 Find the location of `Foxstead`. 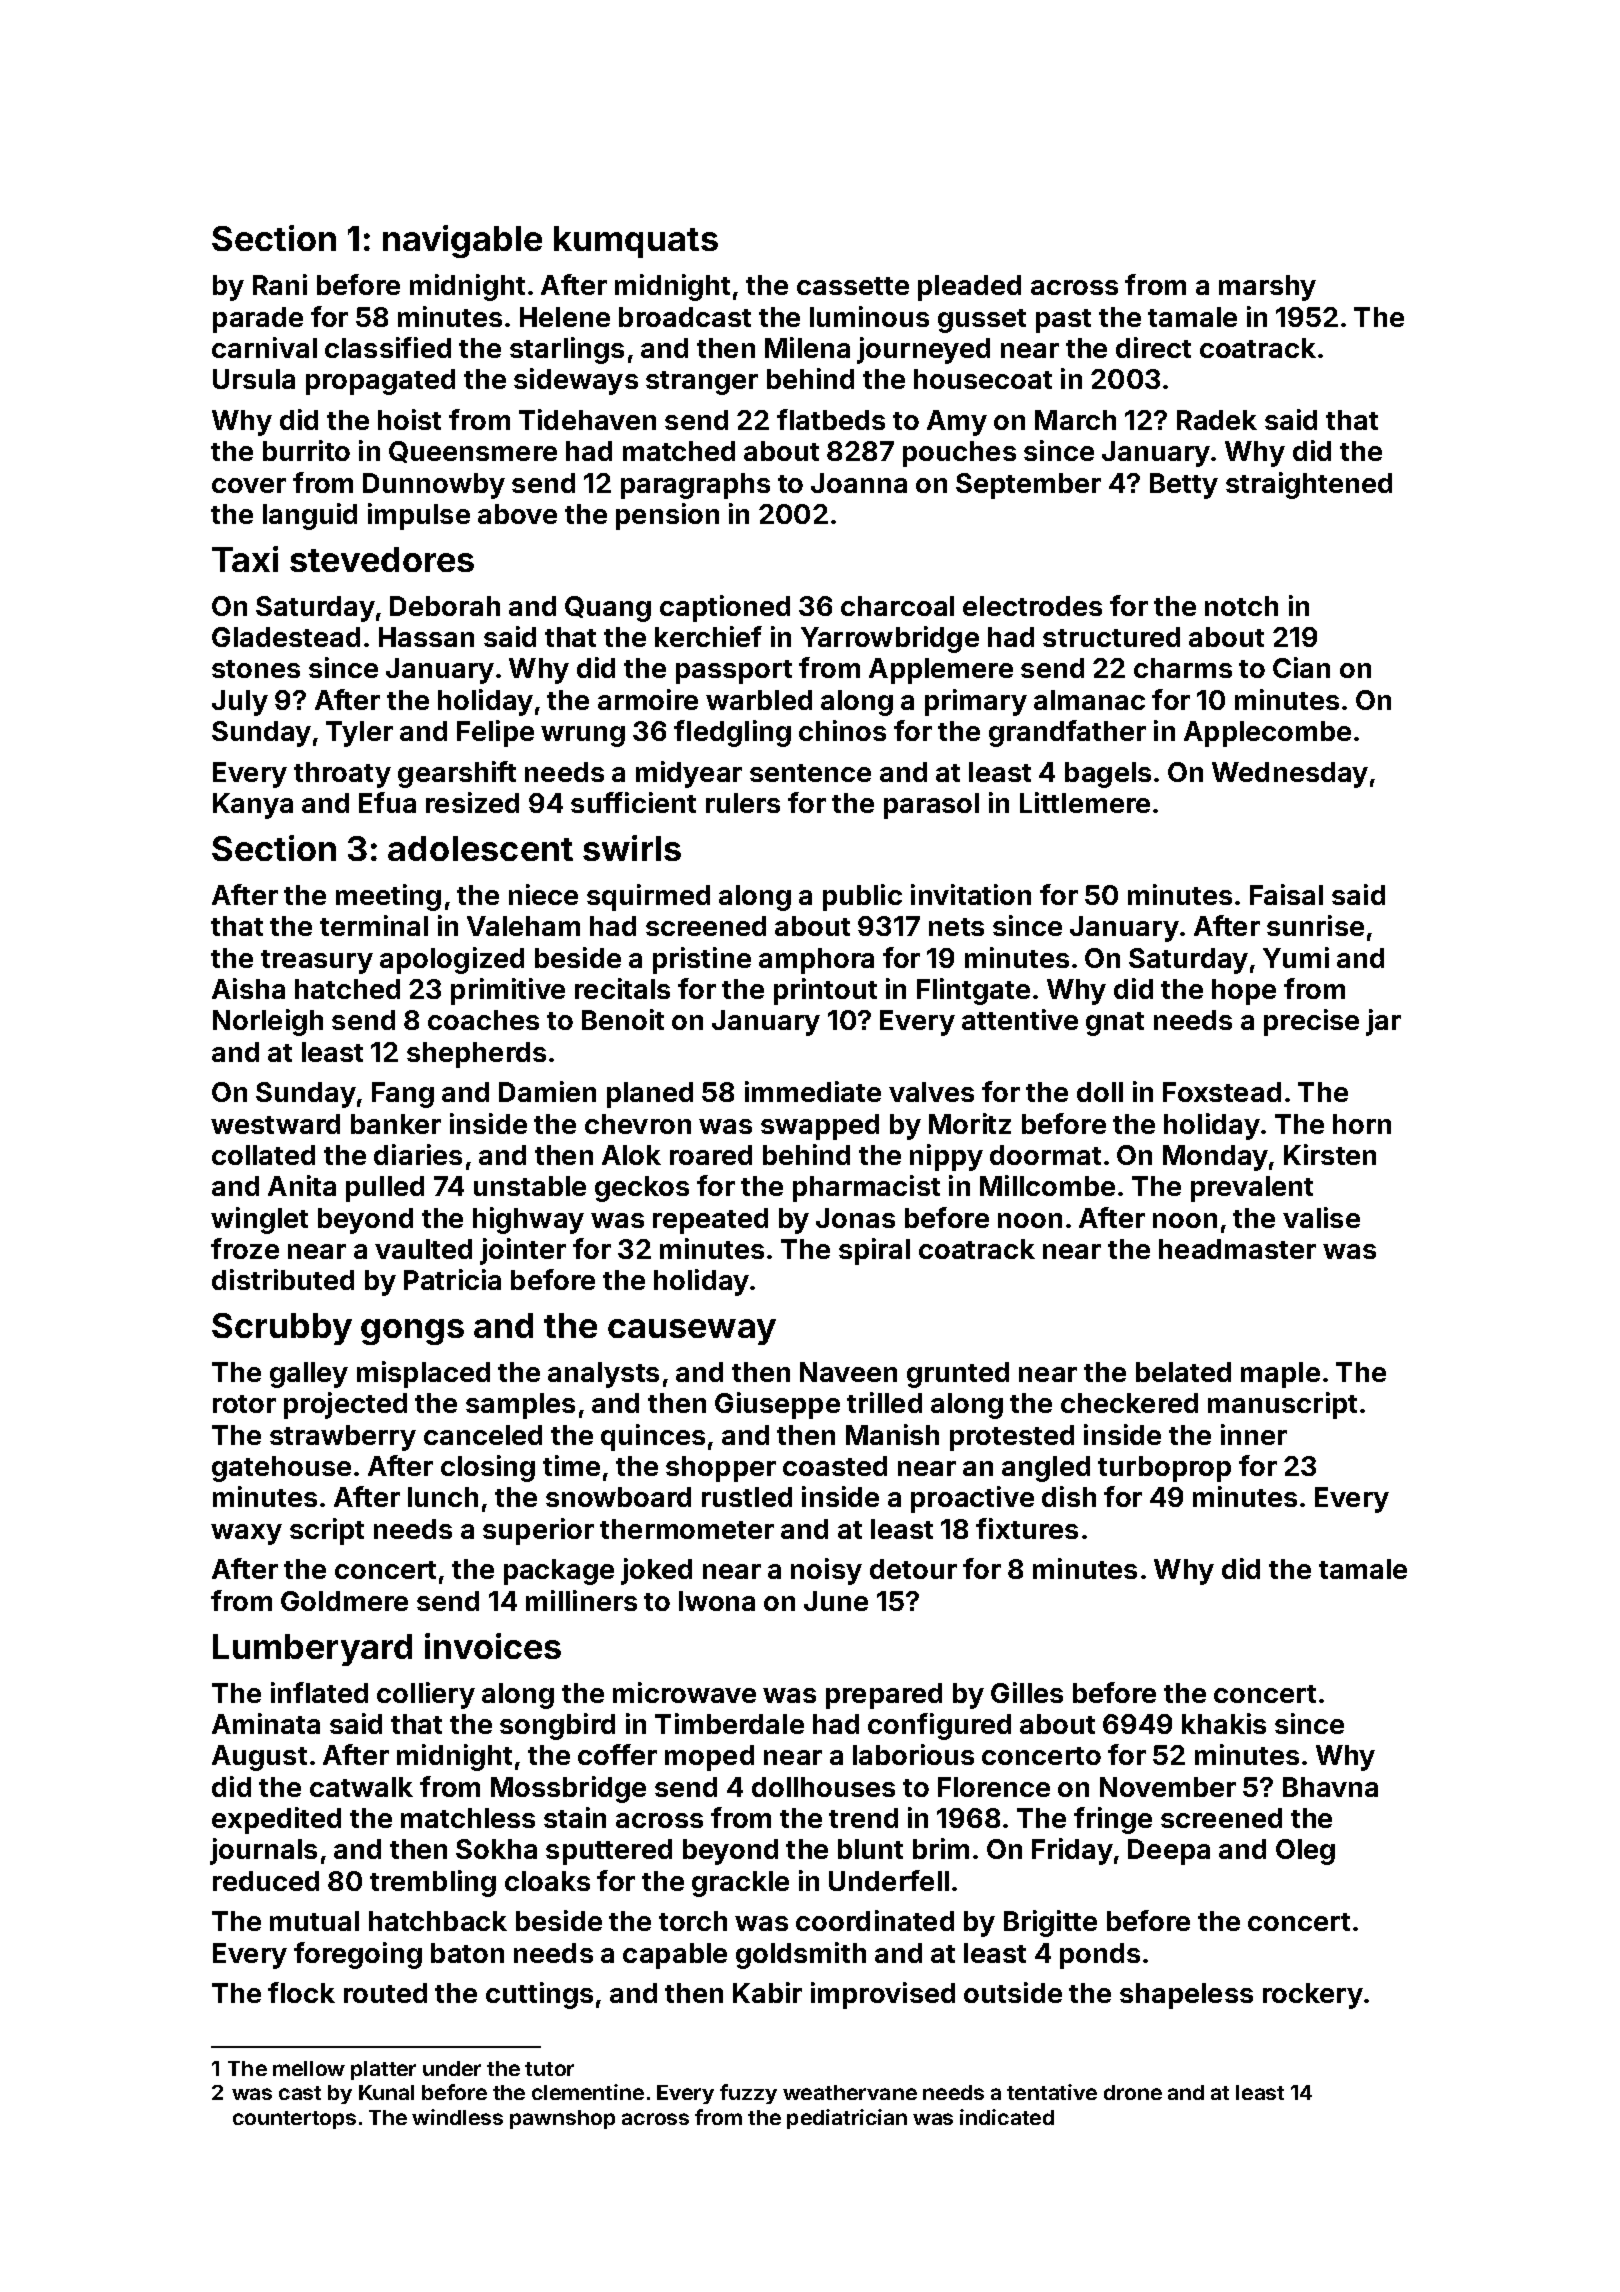

Foxstead is located at coordinates (1222, 1092).
